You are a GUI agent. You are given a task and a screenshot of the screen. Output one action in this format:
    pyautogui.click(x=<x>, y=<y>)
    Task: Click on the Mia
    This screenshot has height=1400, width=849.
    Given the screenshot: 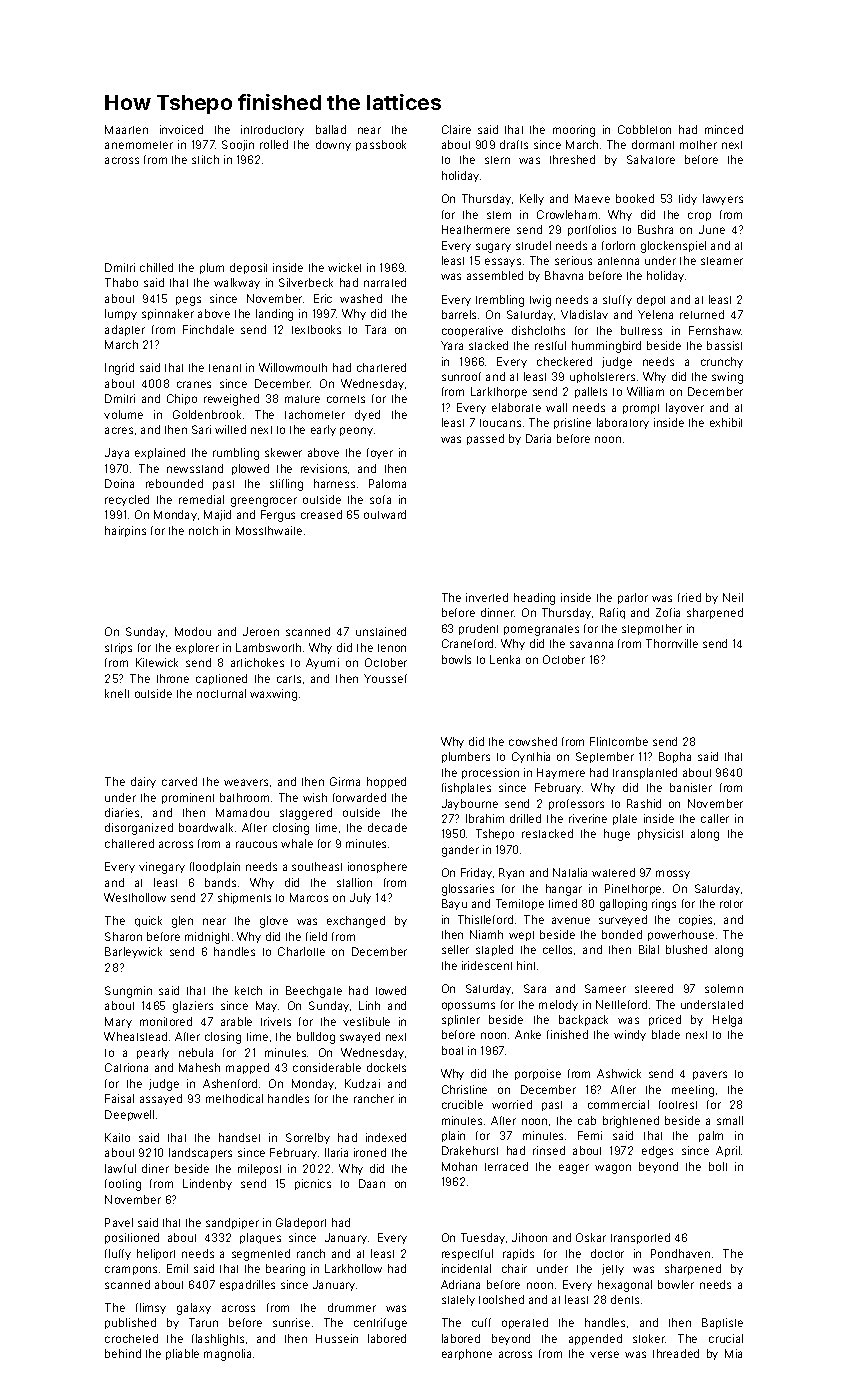 What is the action you would take?
    pyautogui.click(x=733, y=1353)
